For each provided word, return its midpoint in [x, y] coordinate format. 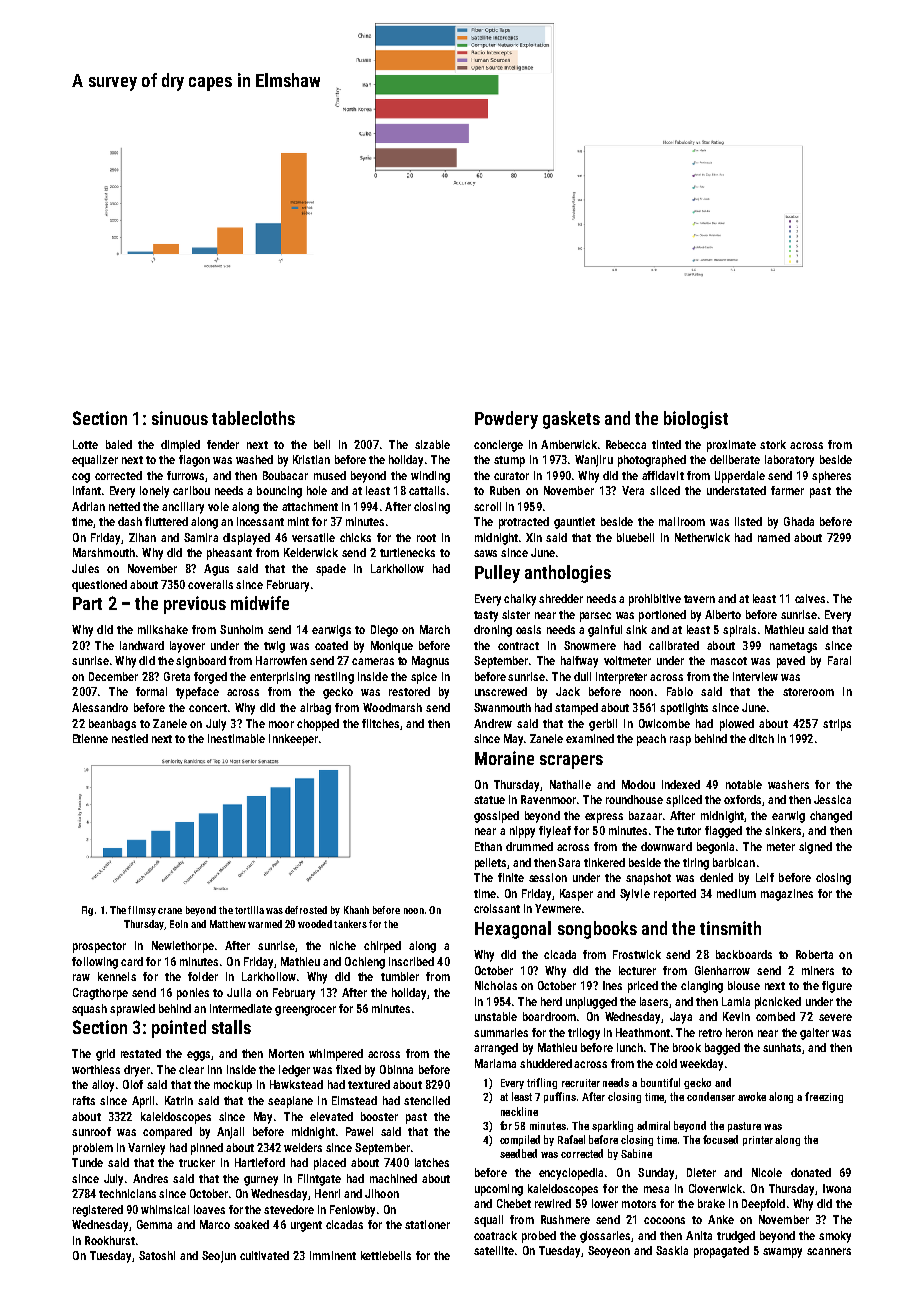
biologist [696, 420]
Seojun [219, 1257]
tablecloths [253, 418]
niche [343, 945]
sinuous [180, 418]
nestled [130, 738]
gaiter [814, 1034]
